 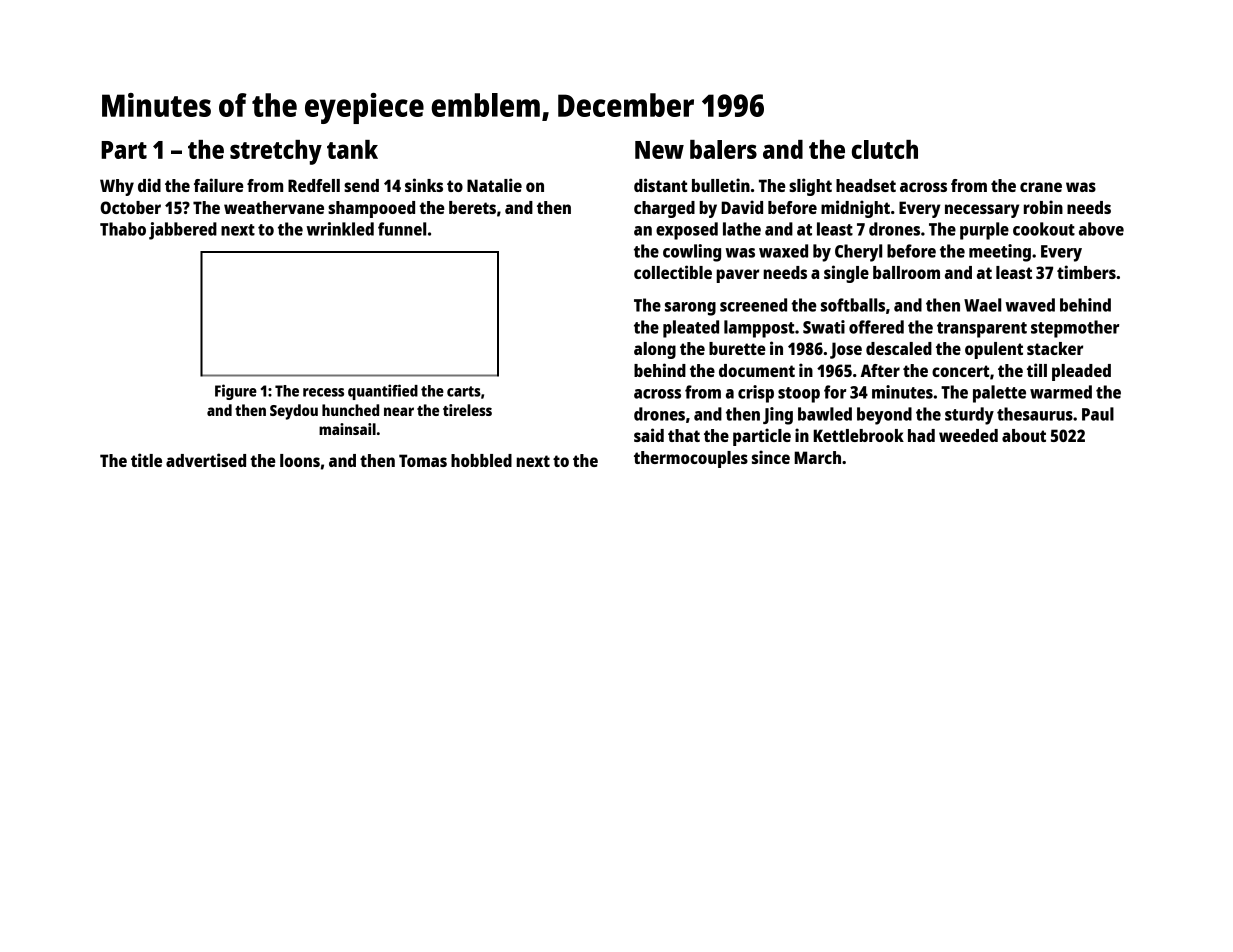 What do you see at coordinates (472, 207) in the page?
I see `berets` at bounding box center [472, 207].
